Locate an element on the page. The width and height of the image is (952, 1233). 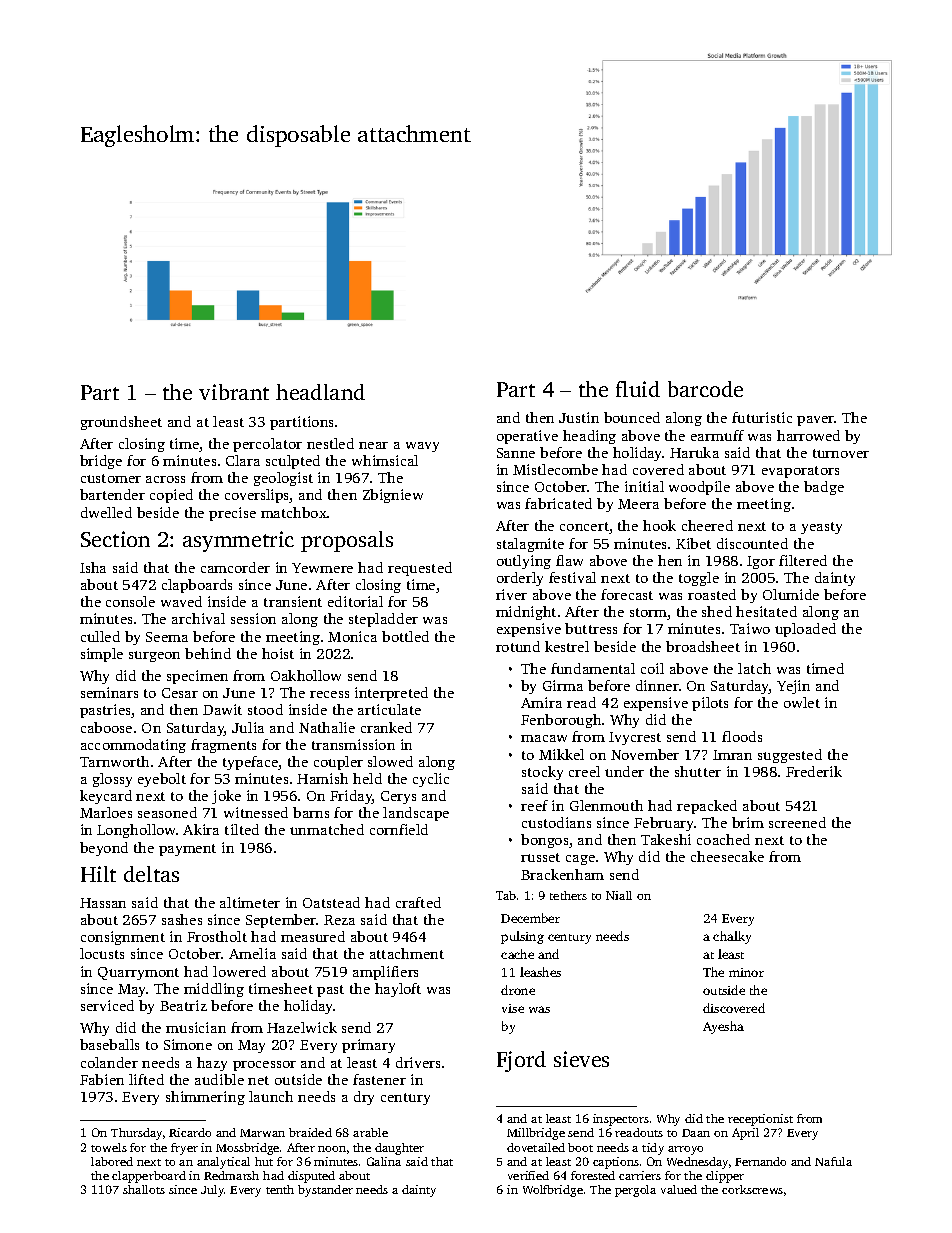
analytical is located at coordinates (223, 1163).
